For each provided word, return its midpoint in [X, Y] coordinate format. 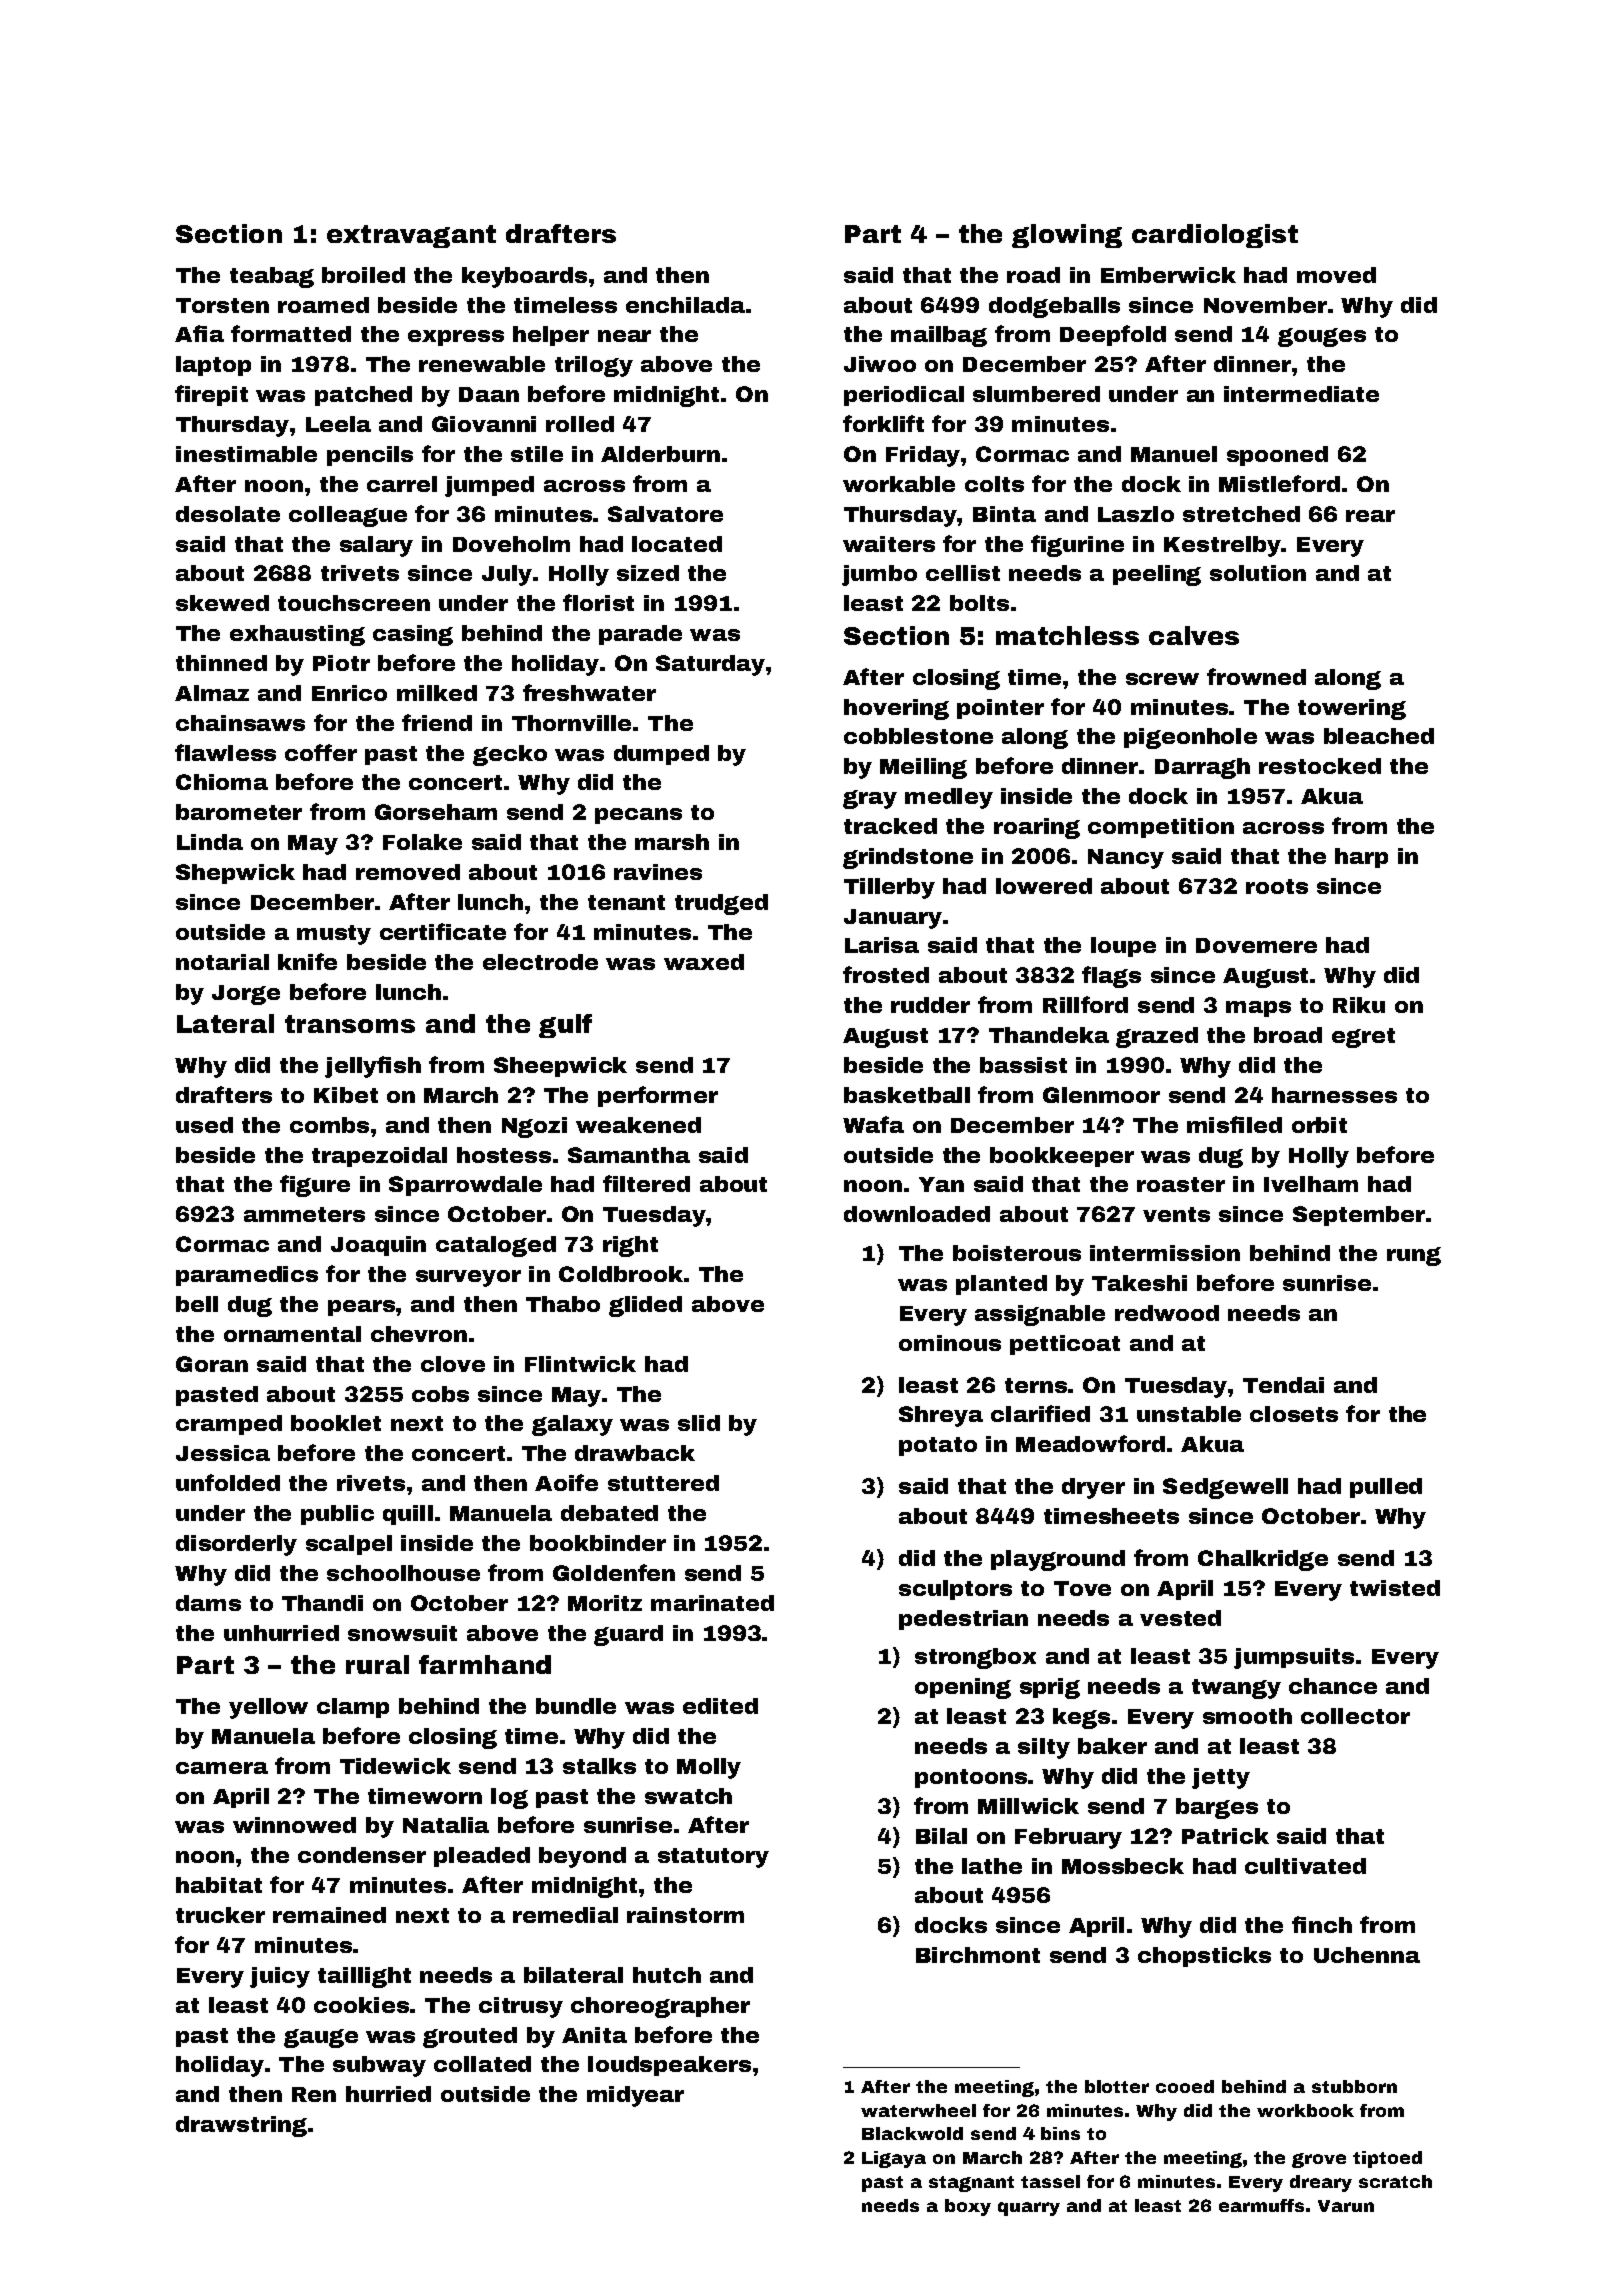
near [624, 336]
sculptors [955, 1590]
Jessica [223, 1453]
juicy [280, 1977]
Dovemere [1256, 945]
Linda [210, 842]
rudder [930, 1005]
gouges [1322, 337]
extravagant [411, 236]
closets [1294, 1414]
